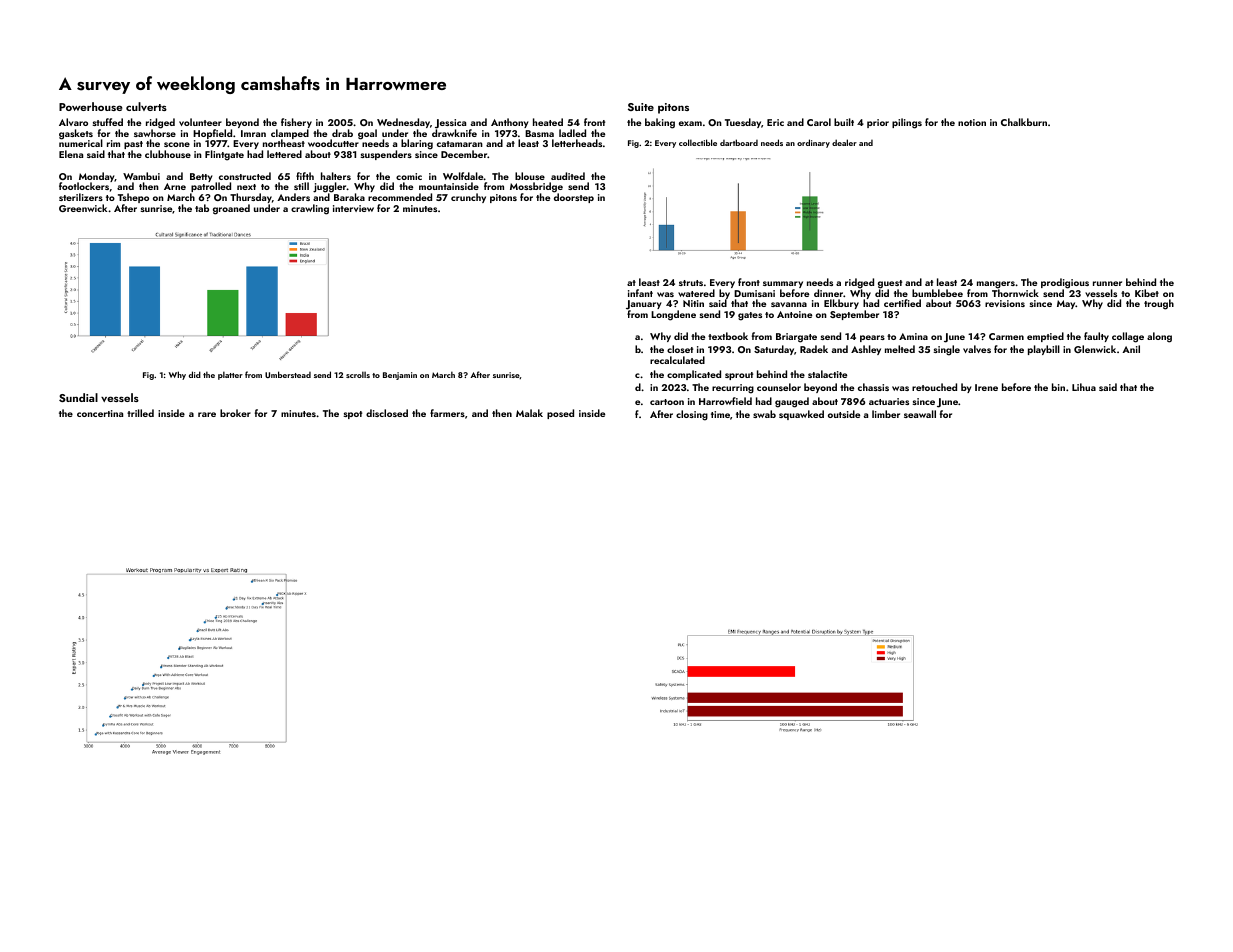 The image size is (1233, 952). What do you see at coordinates (230, 375) in the screenshot?
I see `platter` at bounding box center [230, 375].
